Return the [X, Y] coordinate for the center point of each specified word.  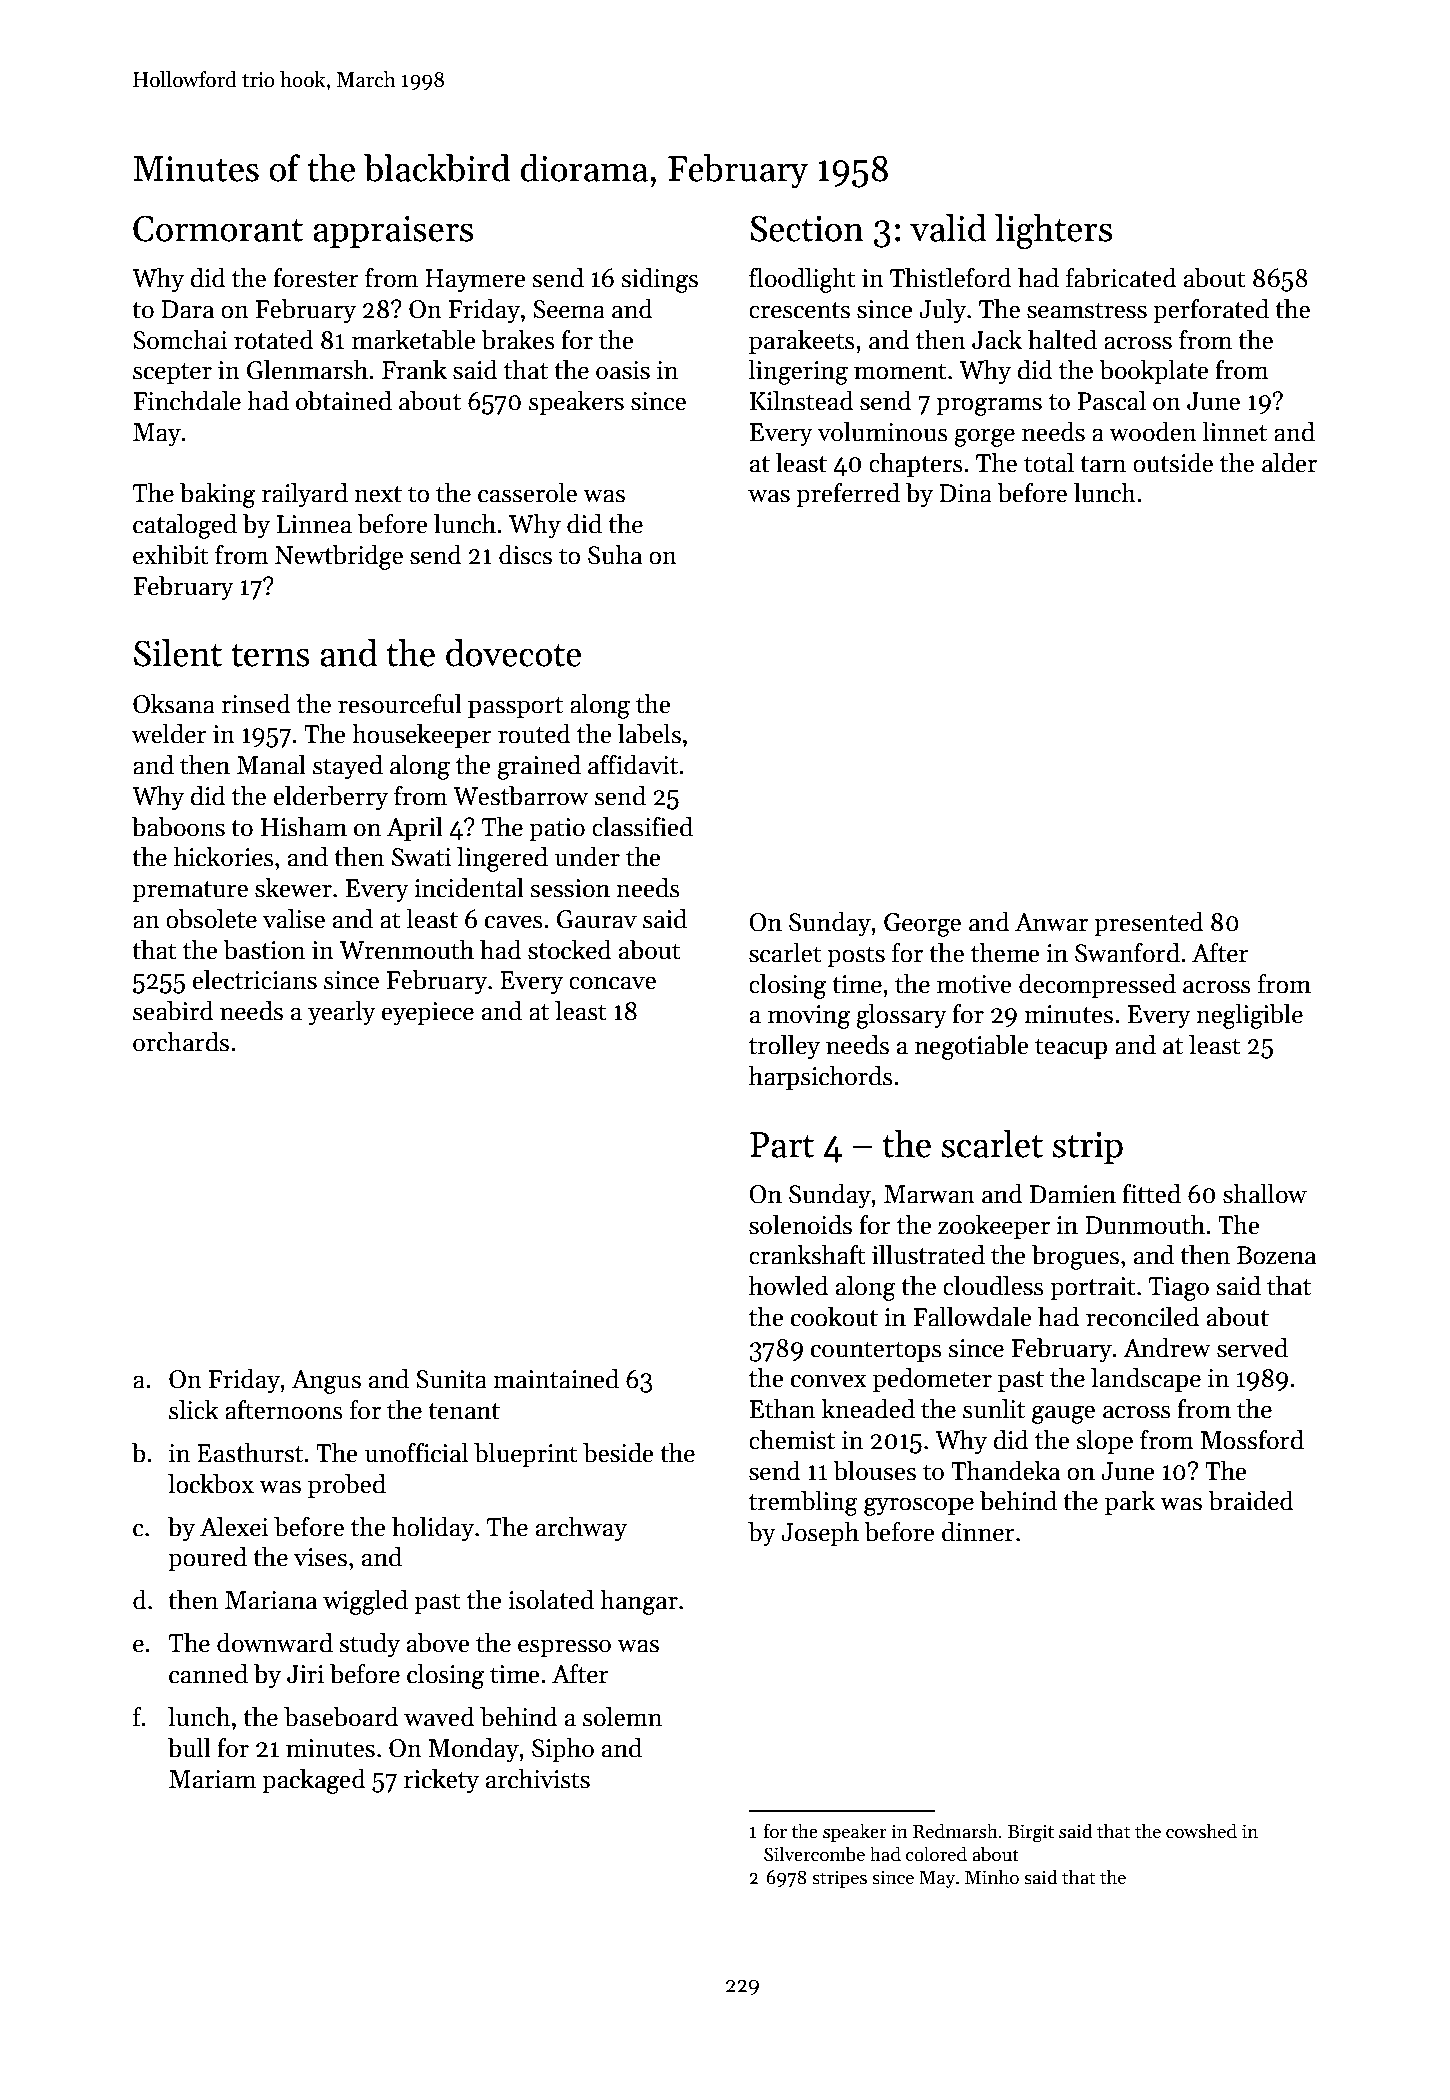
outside [1173, 463]
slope [1105, 1442]
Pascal [1112, 401]
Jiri [305, 1674]
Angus [326, 1382]
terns [270, 655]
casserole [527, 493]
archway [581, 1529]
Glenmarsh [307, 370]
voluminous [882, 432]
